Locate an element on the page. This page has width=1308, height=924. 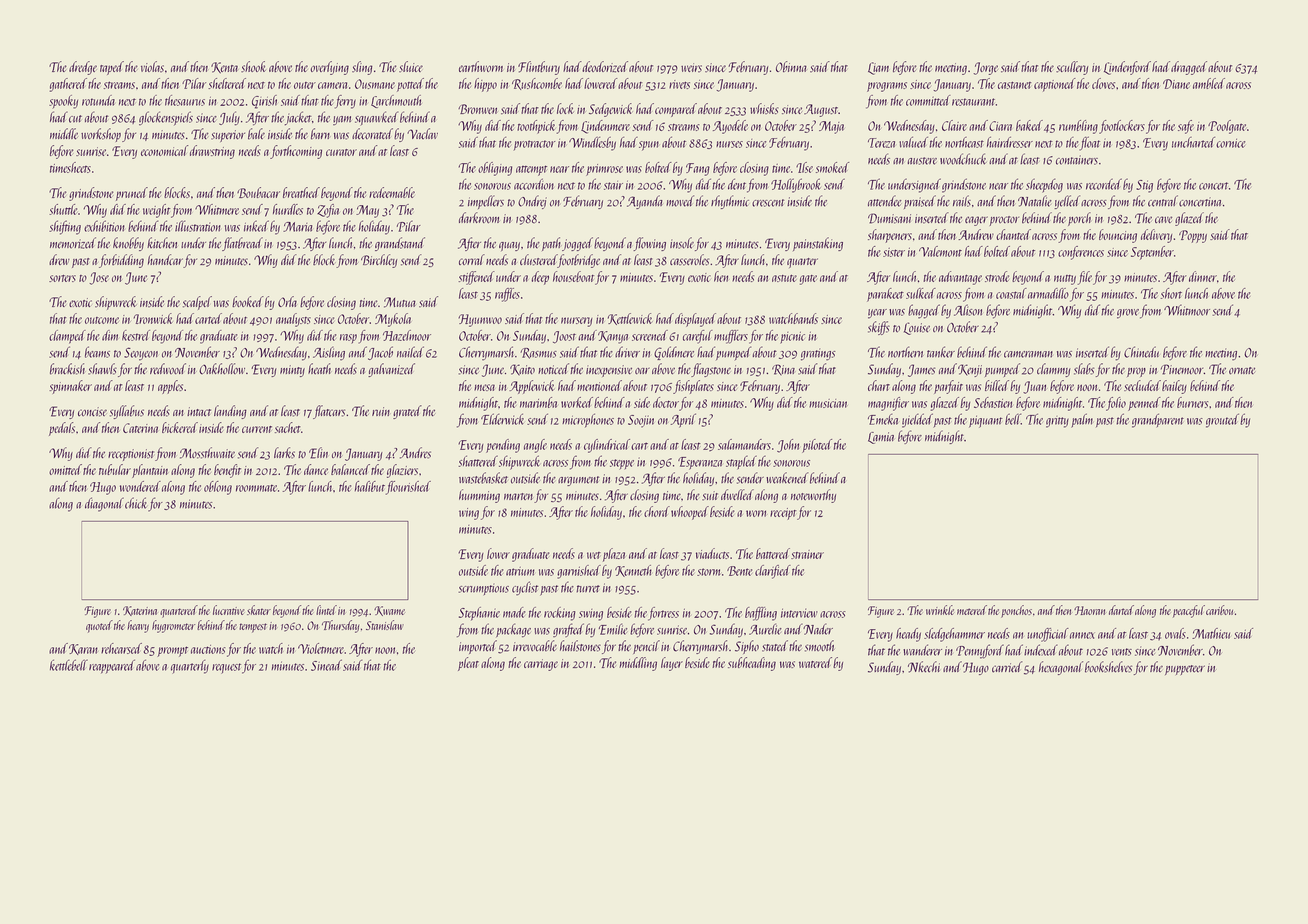
Lindenford is located at coordinates (1127, 68).
